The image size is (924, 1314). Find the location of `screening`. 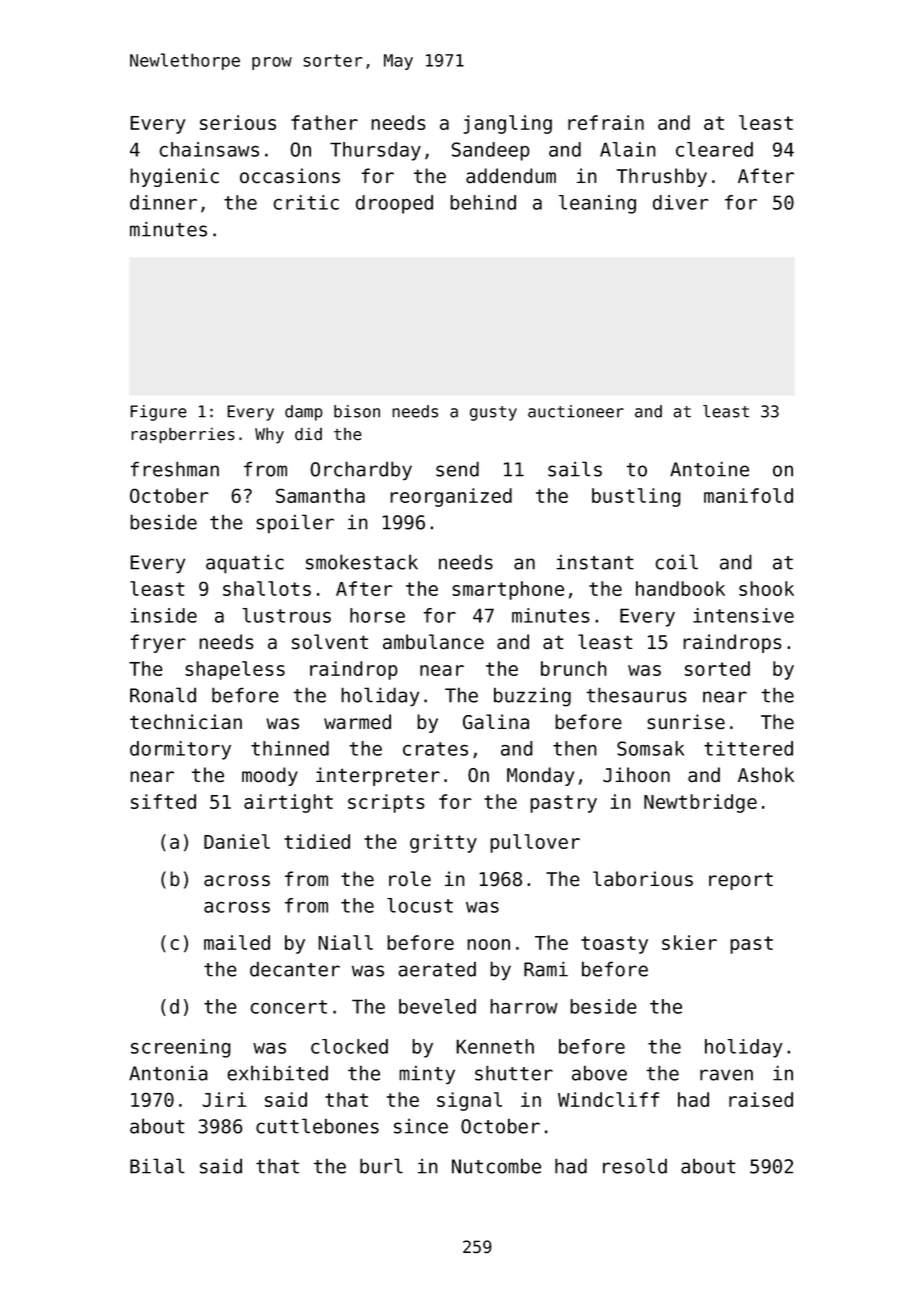

screening is located at coordinates (181, 1048).
